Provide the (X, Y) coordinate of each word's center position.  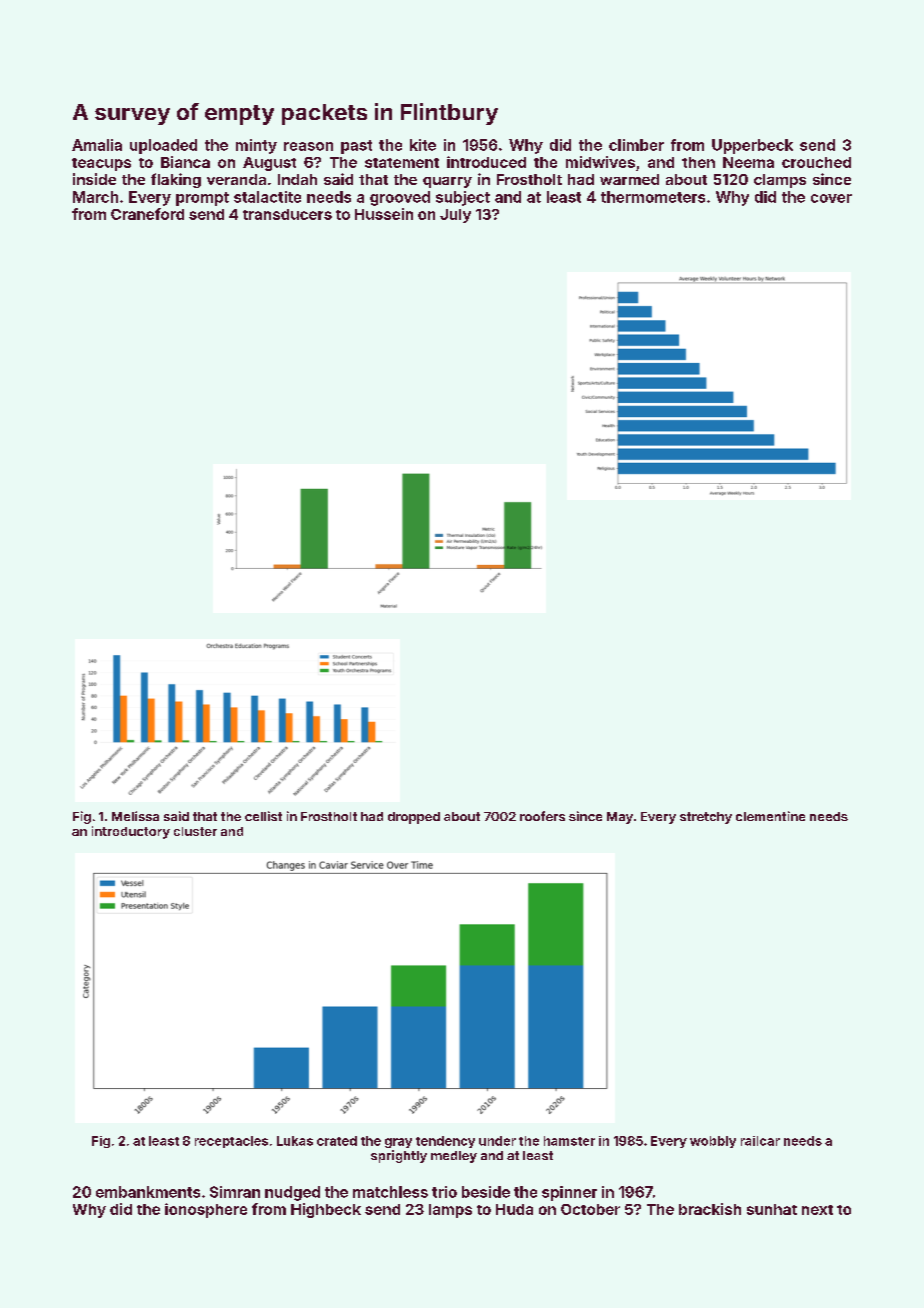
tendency (445, 1142)
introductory (131, 832)
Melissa (135, 816)
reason (308, 146)
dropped (414, 818)
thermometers (653, 197)
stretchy (706, 818)
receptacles (231, 1142)
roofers (542, 816)
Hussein (384, 214)
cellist (263, 816)
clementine (770, 816)
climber (636, 145)
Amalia (97, 145)
